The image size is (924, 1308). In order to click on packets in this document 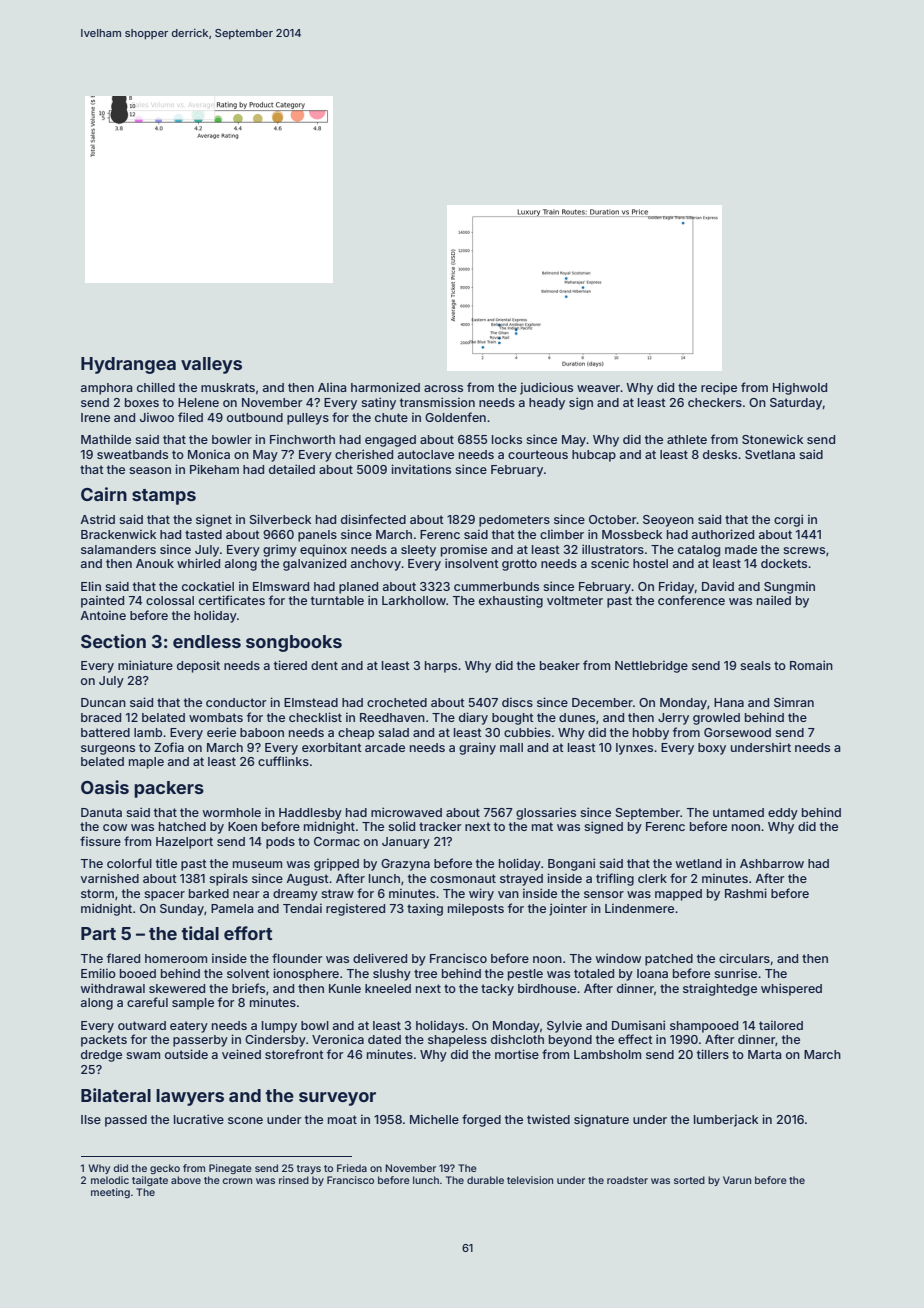, I will do `click(104, 1041)`.
